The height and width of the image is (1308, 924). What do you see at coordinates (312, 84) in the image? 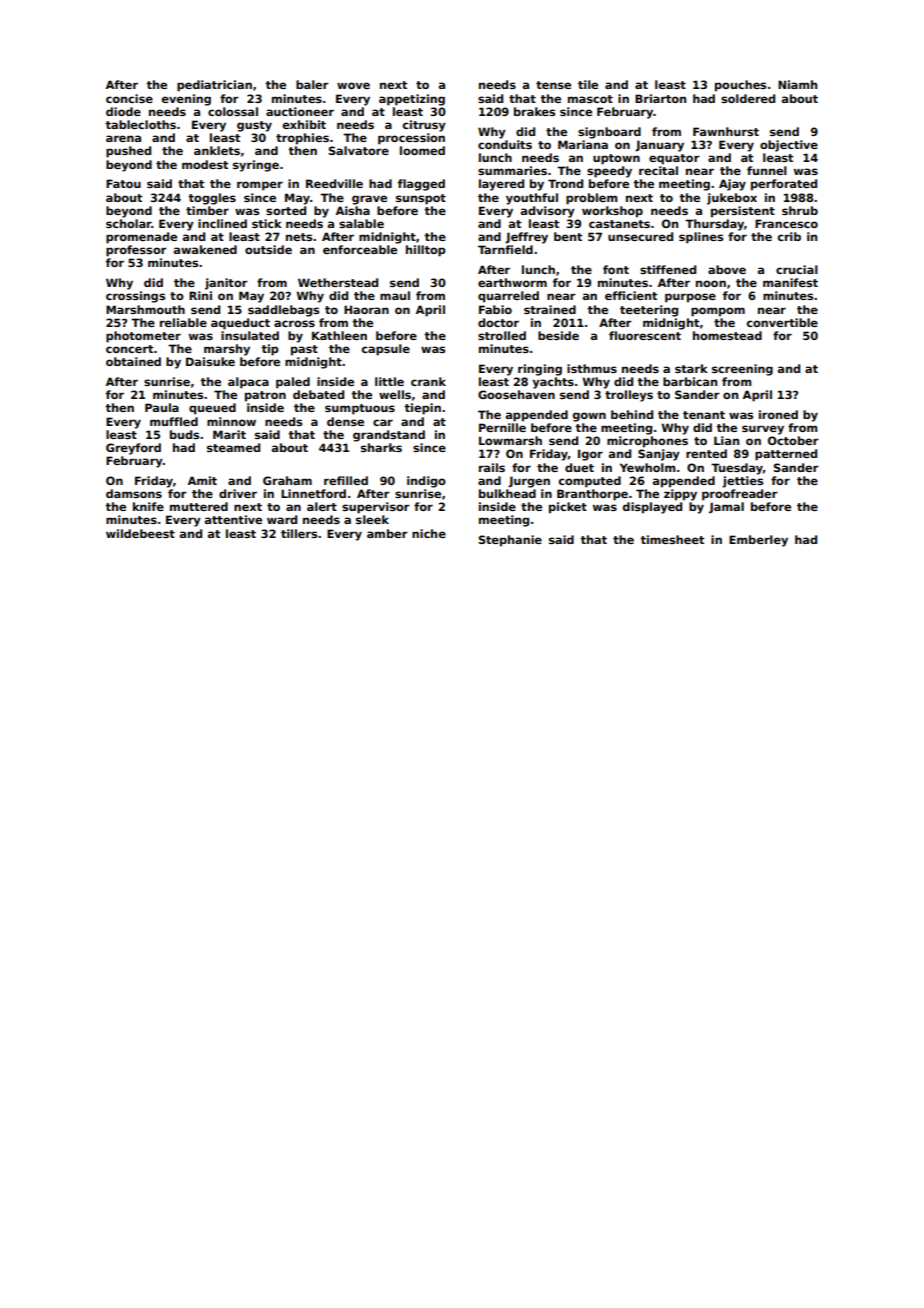
I see `baler` at bounding box center [312, 84].
